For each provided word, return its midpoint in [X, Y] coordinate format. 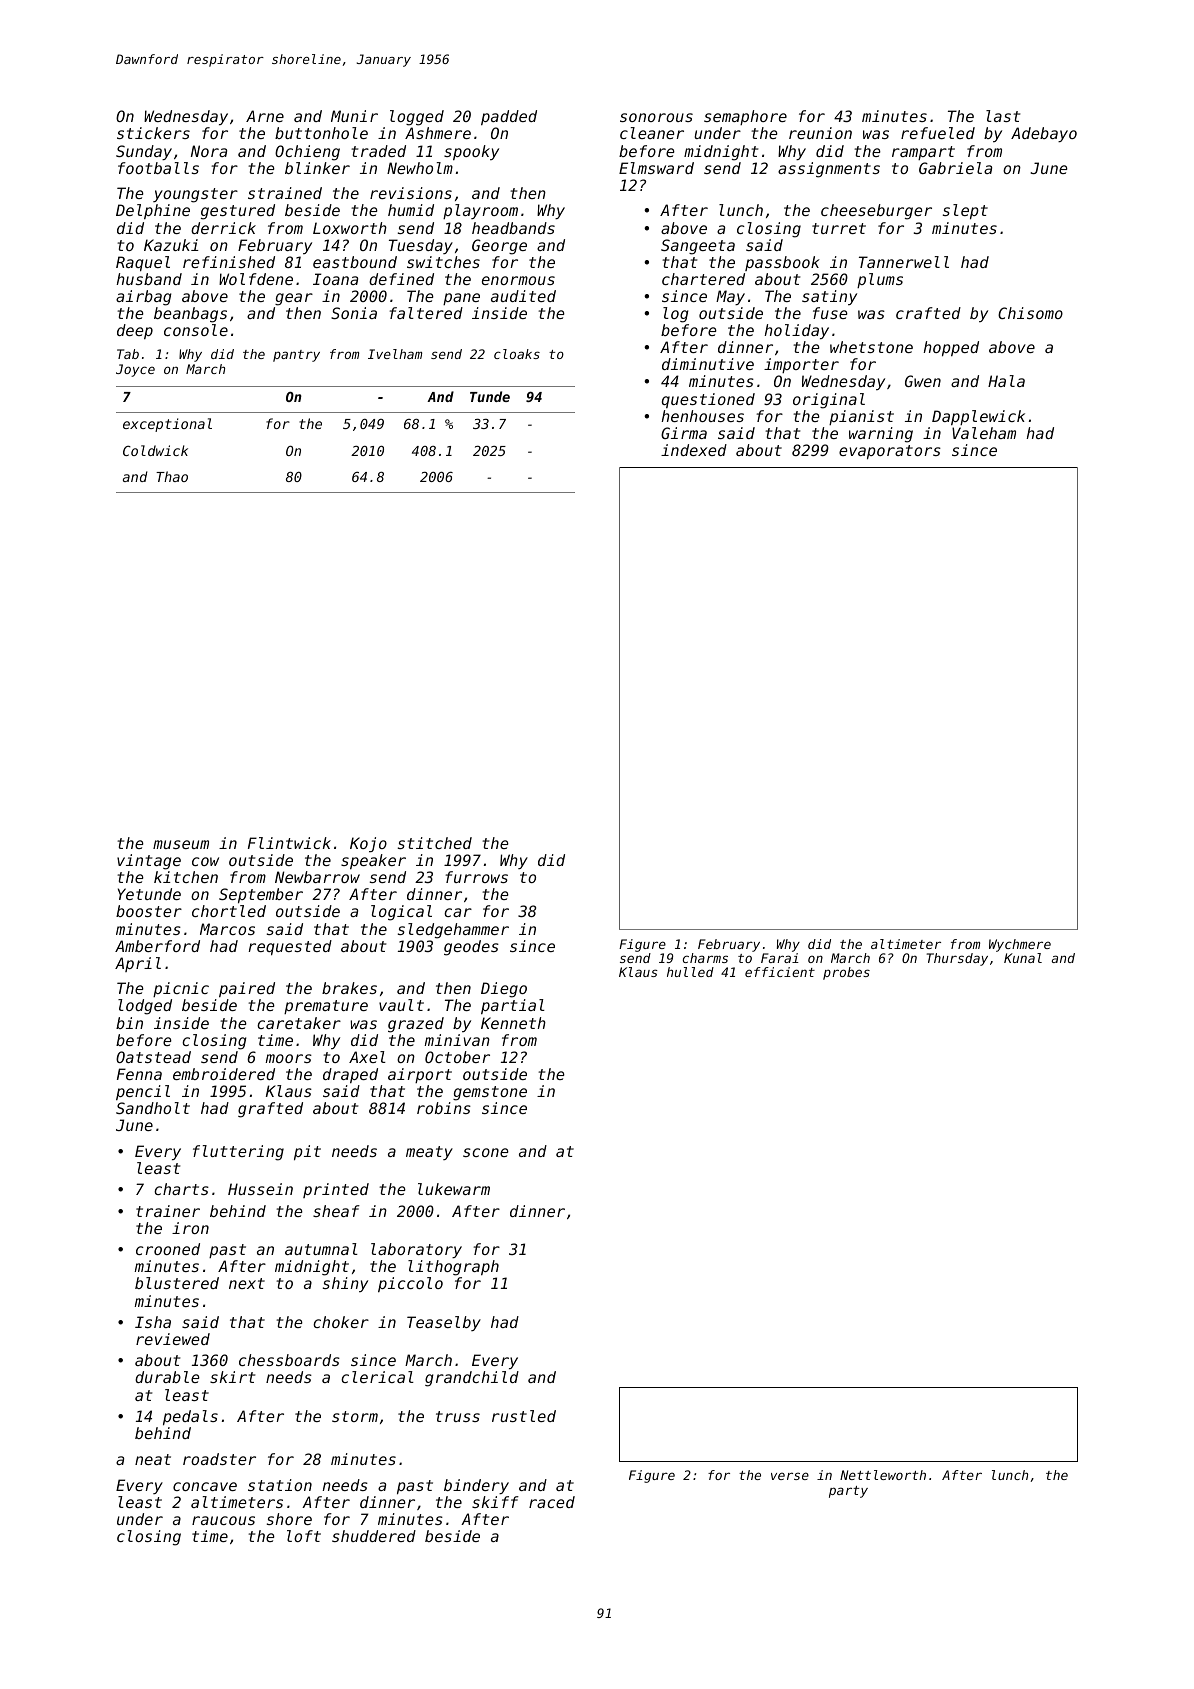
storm [355, 1416]
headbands [513, 228]
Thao [172, 476]
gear [294, 299]
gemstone [490, 1093]
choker [341, 1322]
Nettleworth [883, 1475]
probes [846, 973]
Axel [367, 1057]
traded [378, 151]
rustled [524, 1416]
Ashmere [438, 133]
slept [965, 211]
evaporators [890, 452]
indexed [694, 450]
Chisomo [1030, 313]
